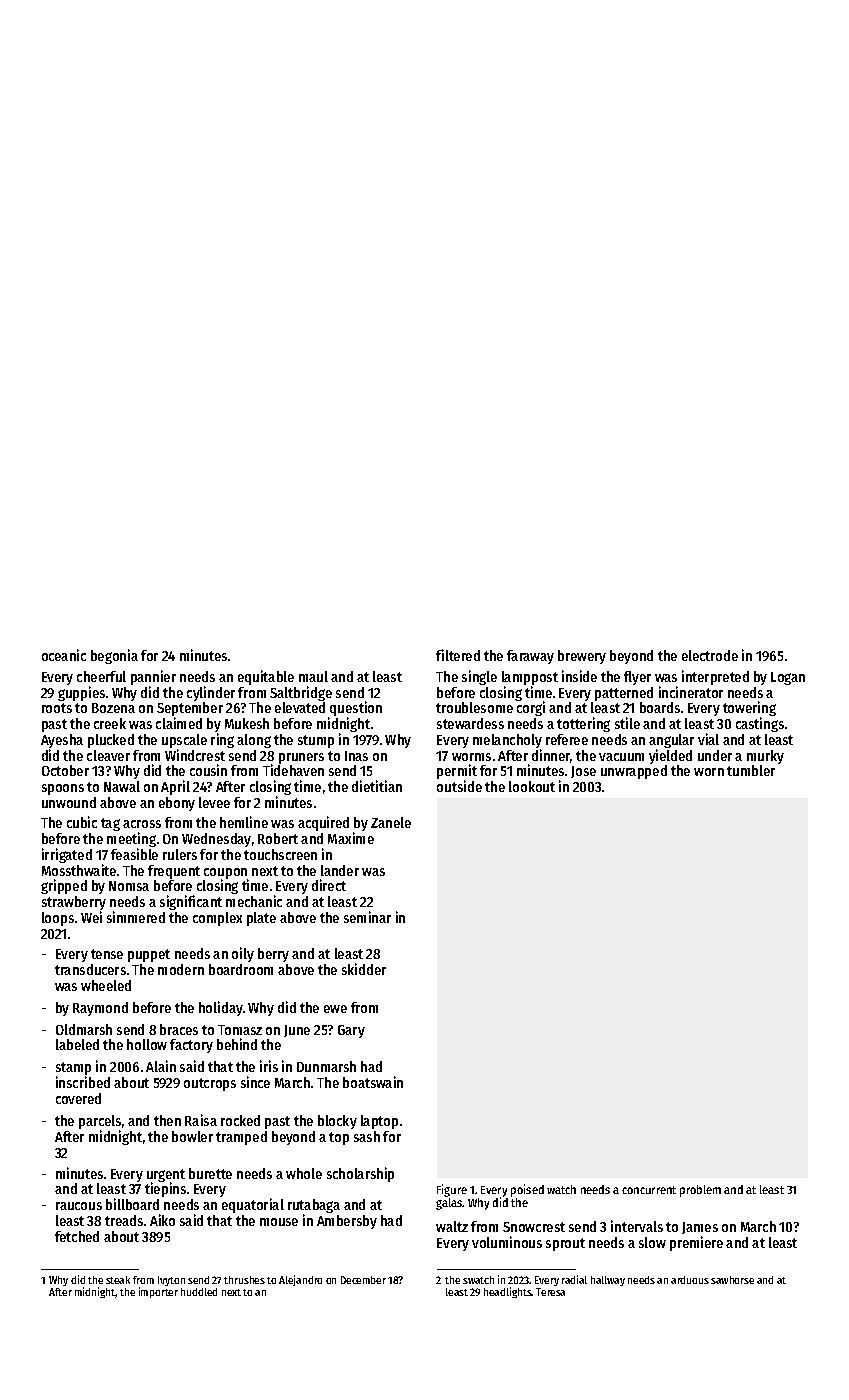 The image size is (849, 1400). Describe the element at coordinates (364, 969) in the screenshot. I see `skidder` at that location.
